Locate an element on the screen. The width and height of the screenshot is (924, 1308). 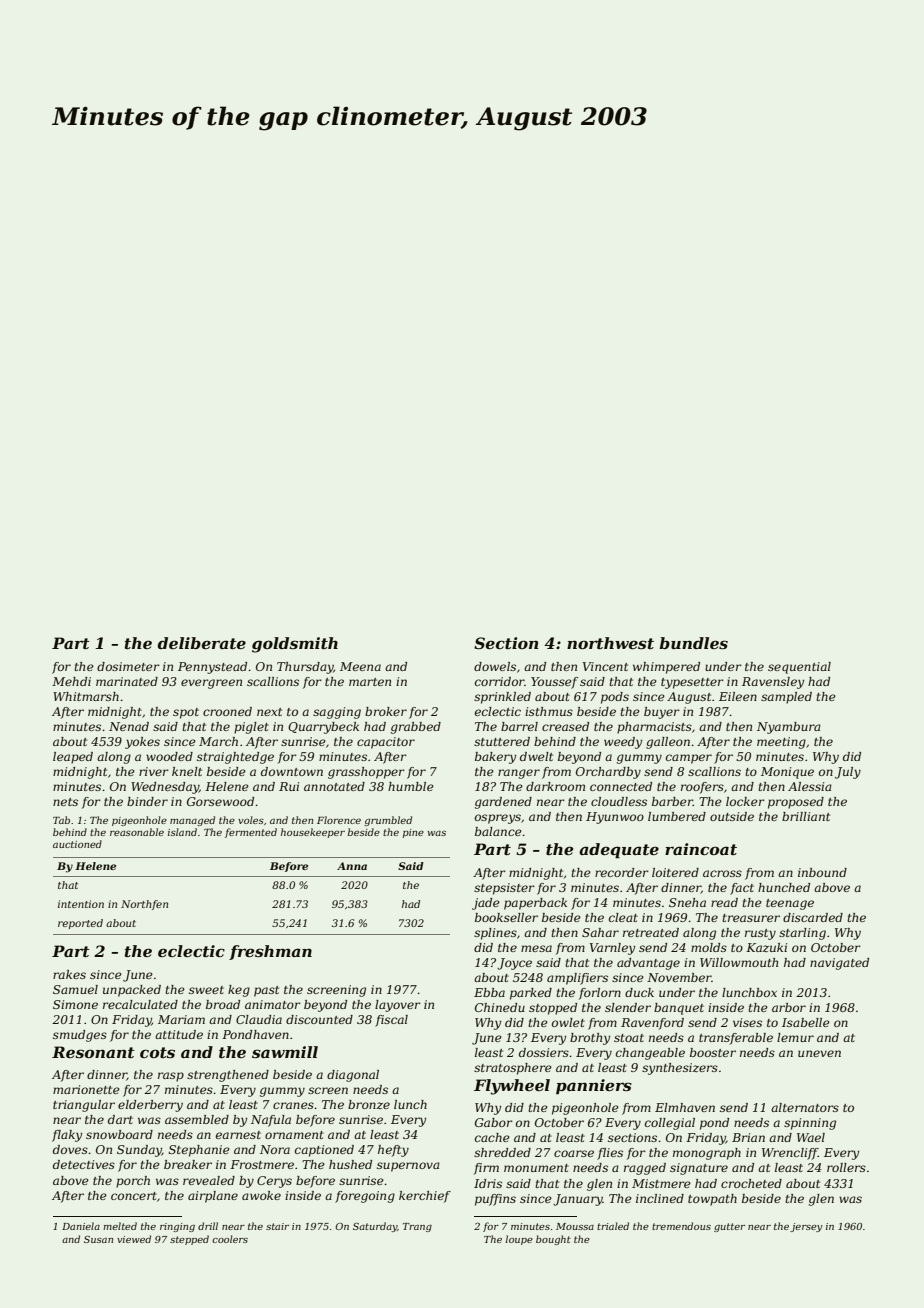
typesetter is located at coordinates (692, 683).
